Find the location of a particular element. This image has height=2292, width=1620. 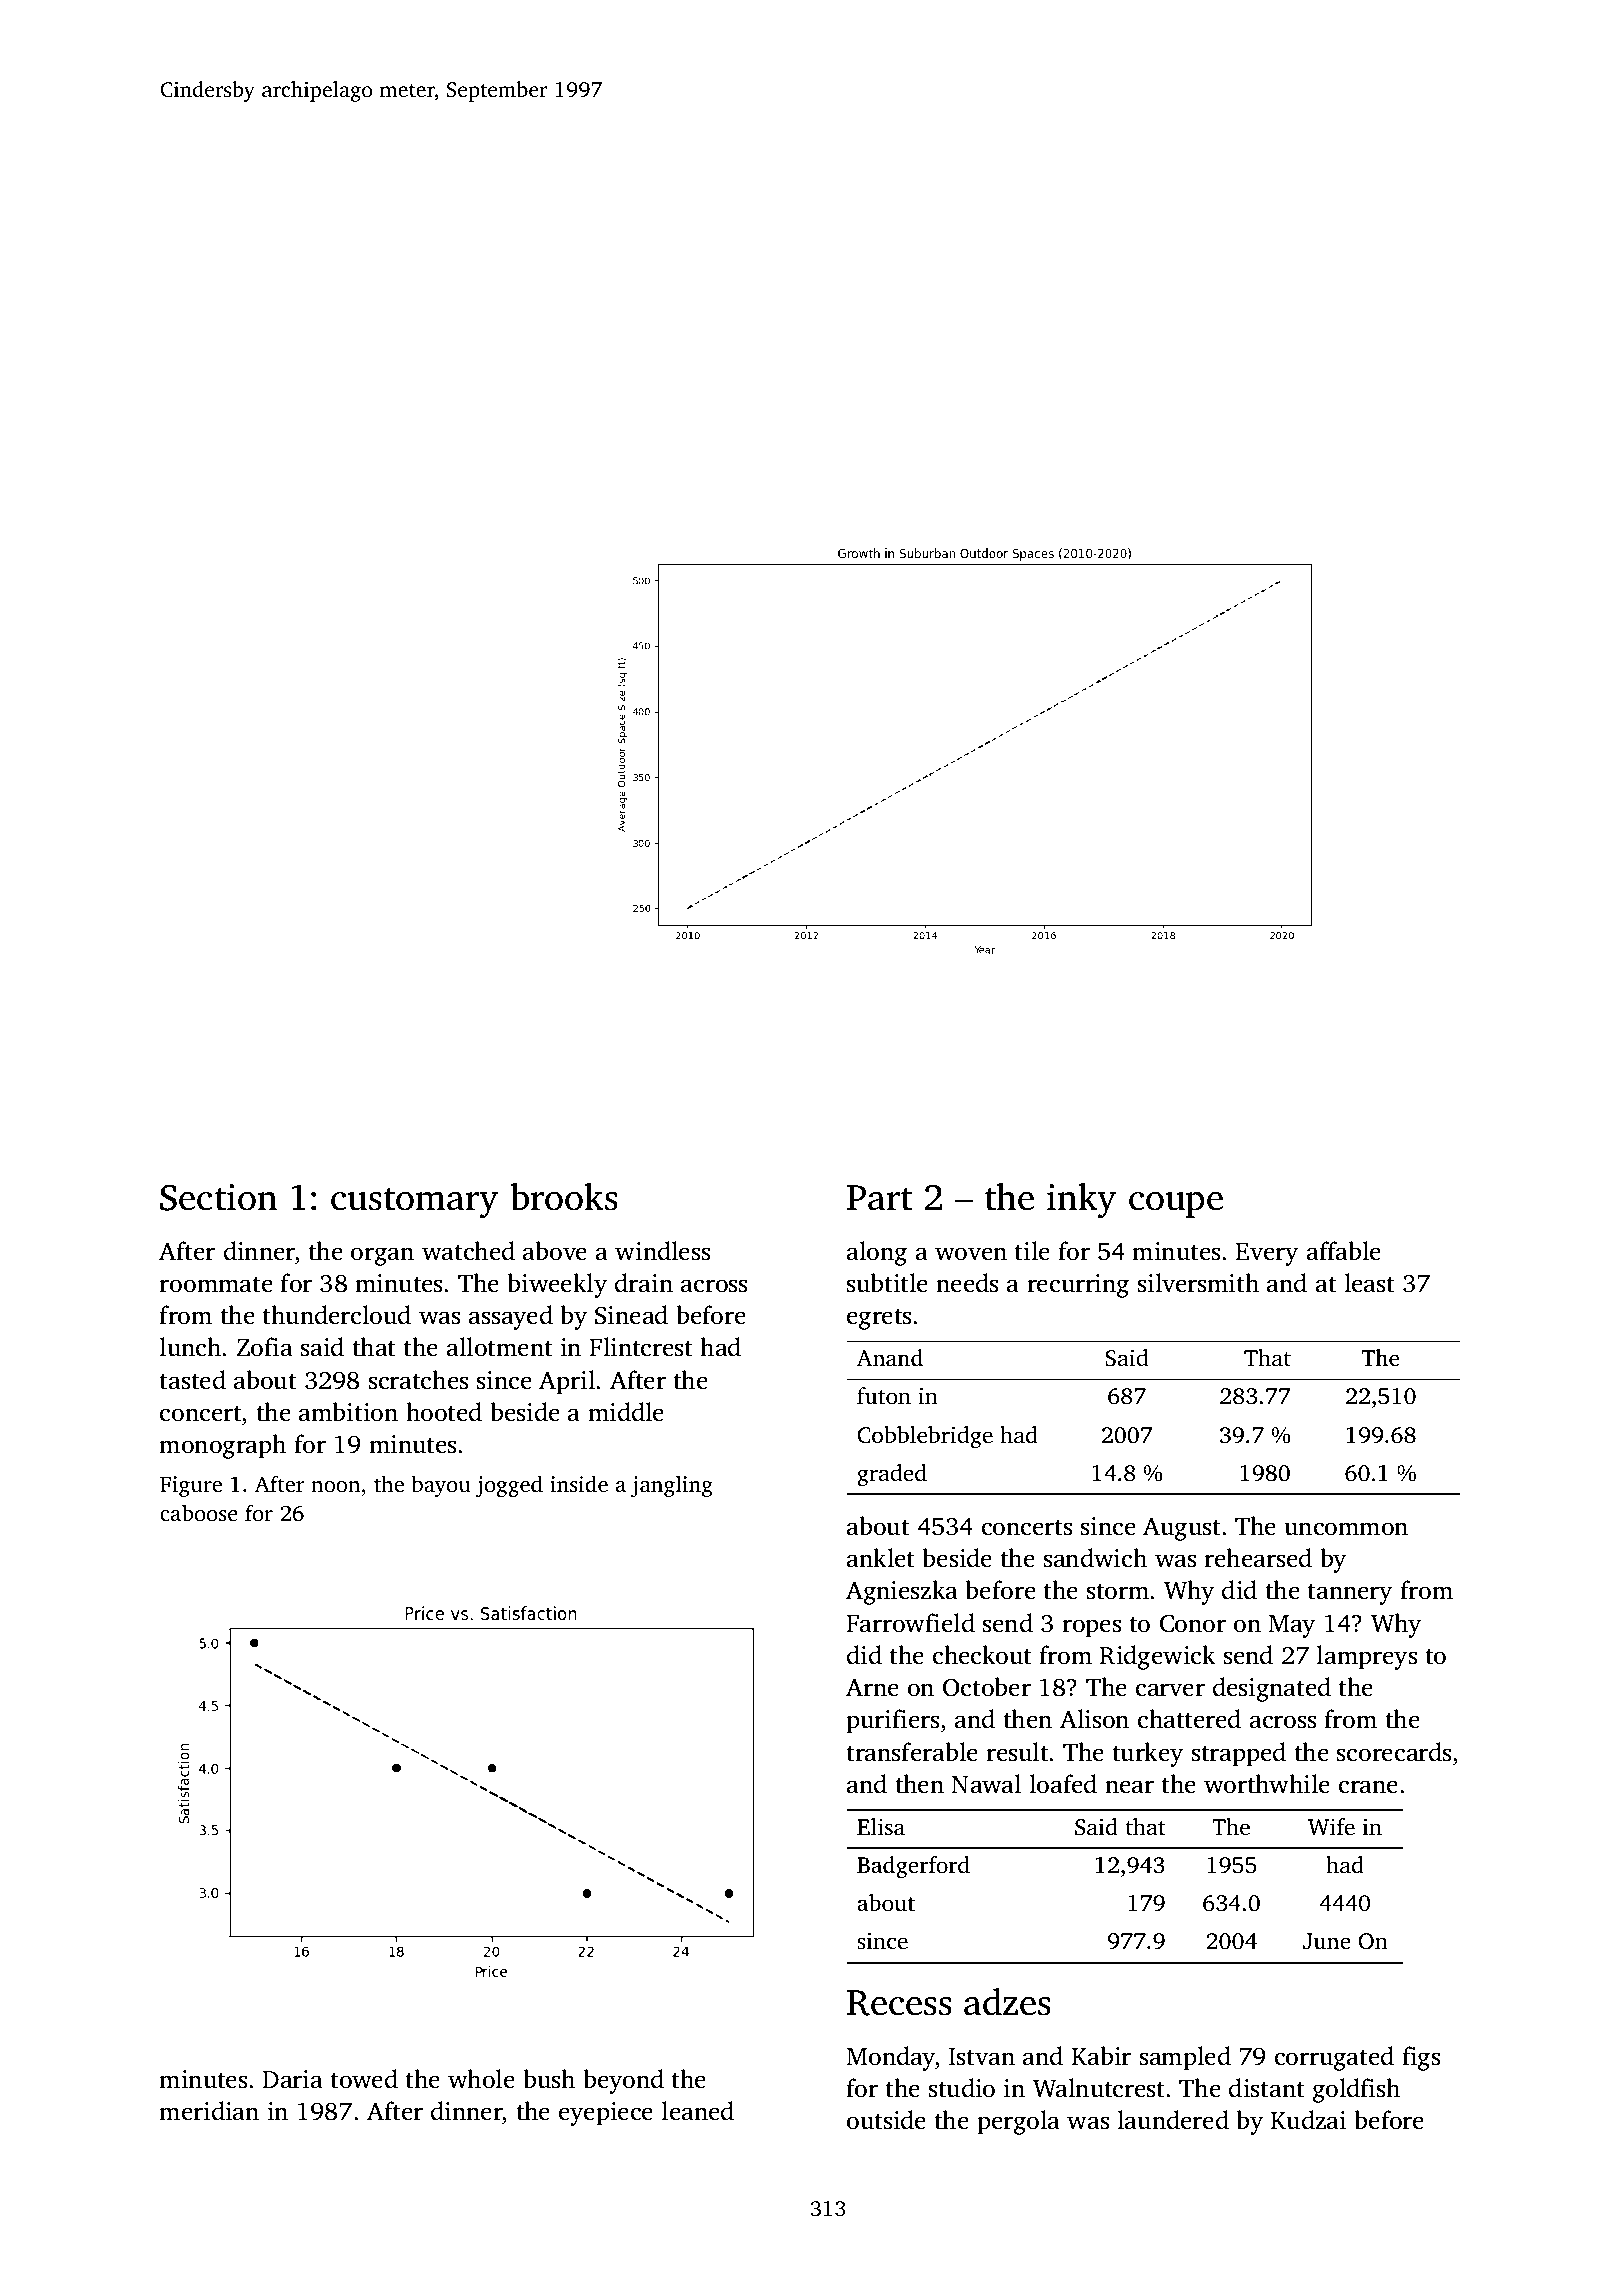

silversmith is located at coordinates (1198, 1283).
